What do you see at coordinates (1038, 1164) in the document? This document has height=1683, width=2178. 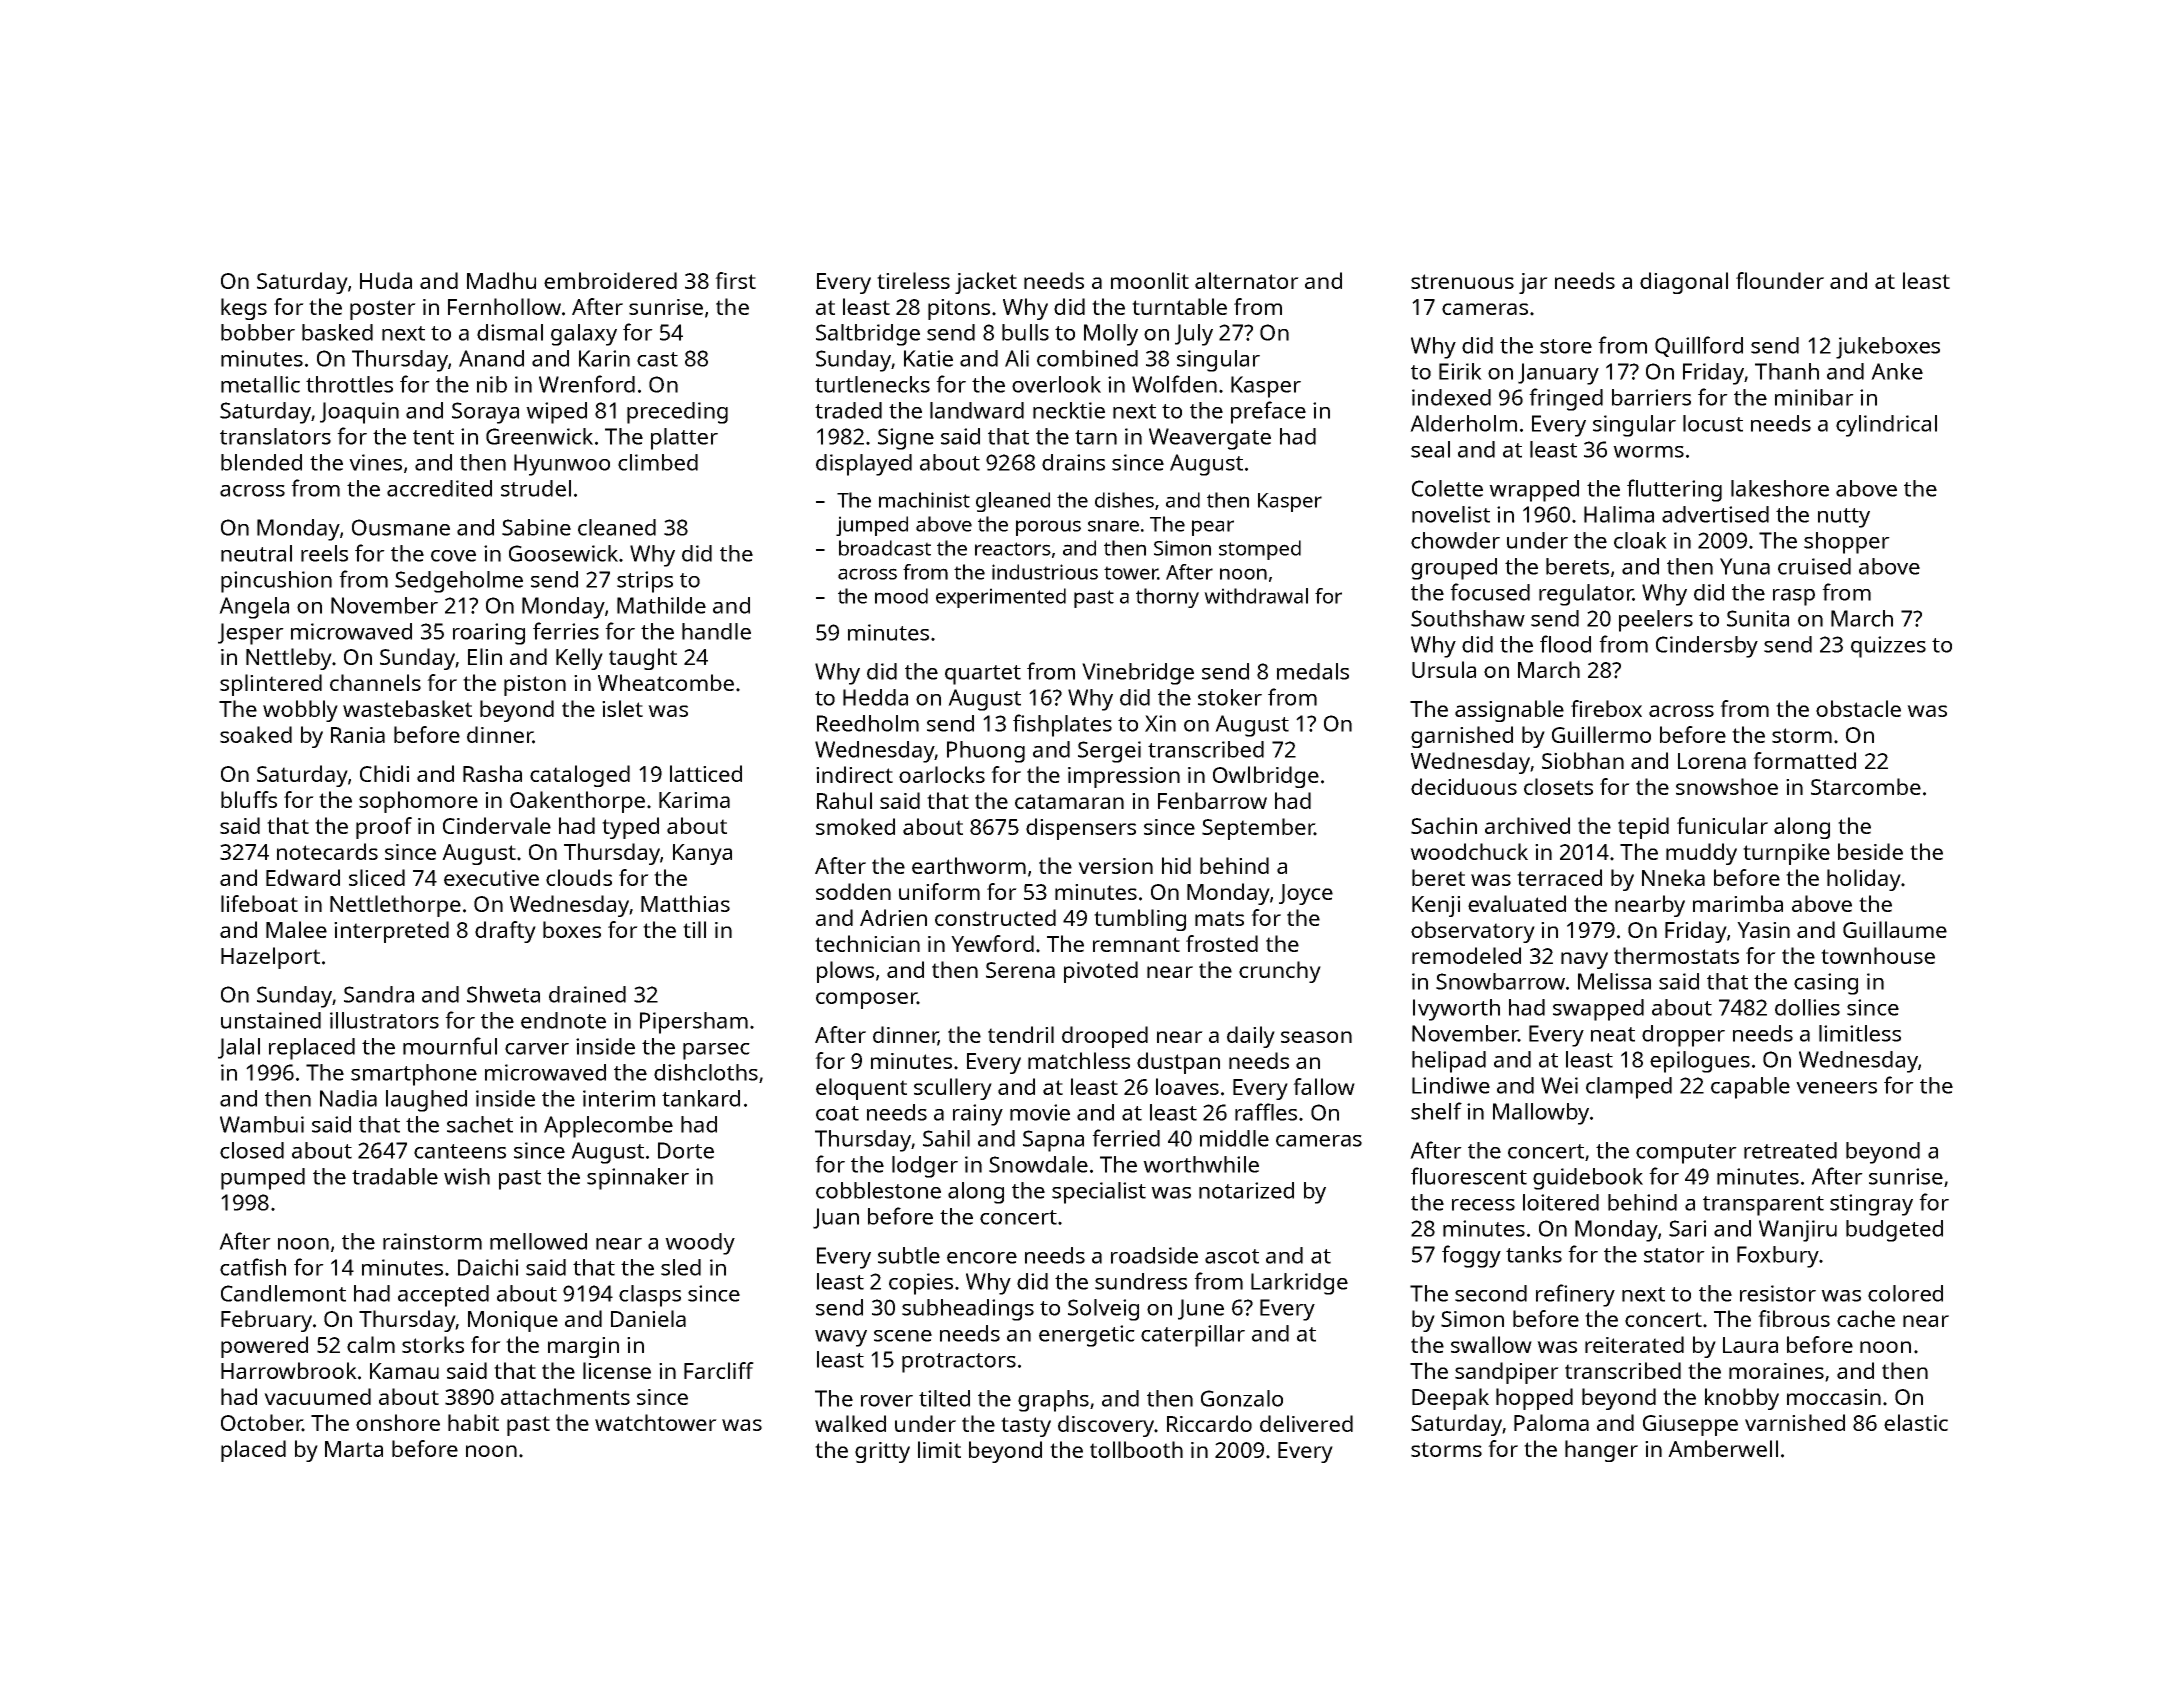 I see `Snowdale` at bounding box center [1038, 1164].
